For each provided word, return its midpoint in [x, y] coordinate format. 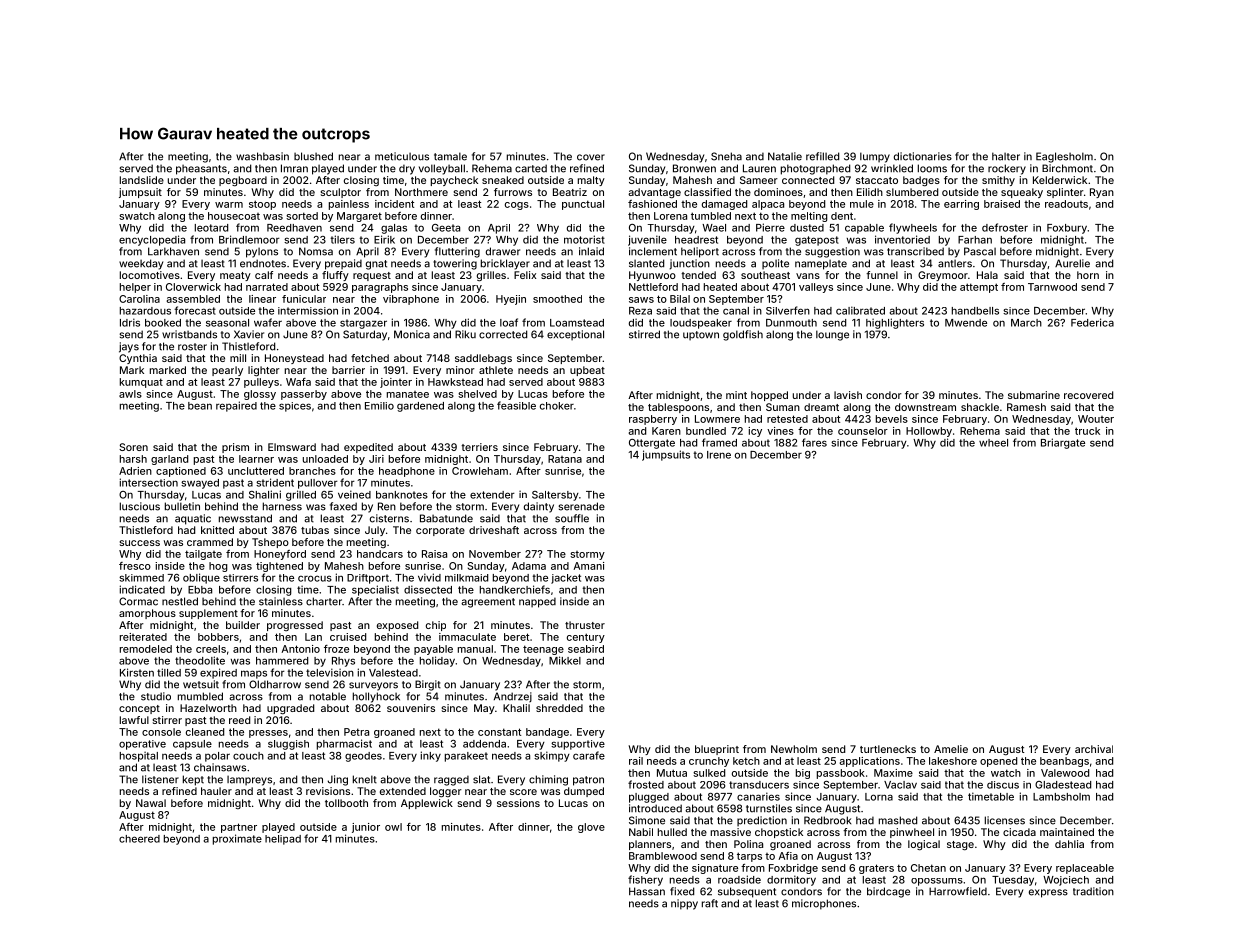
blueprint [717, 750]
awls [130, 394]
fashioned [652, 204]
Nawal [151, 803]
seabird [586, 649]
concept [139, 709]
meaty [235, 276]
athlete [496, 370]
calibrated [860, 310]
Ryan [1102, 193]
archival [1094, 749]
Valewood [1065, 773]
